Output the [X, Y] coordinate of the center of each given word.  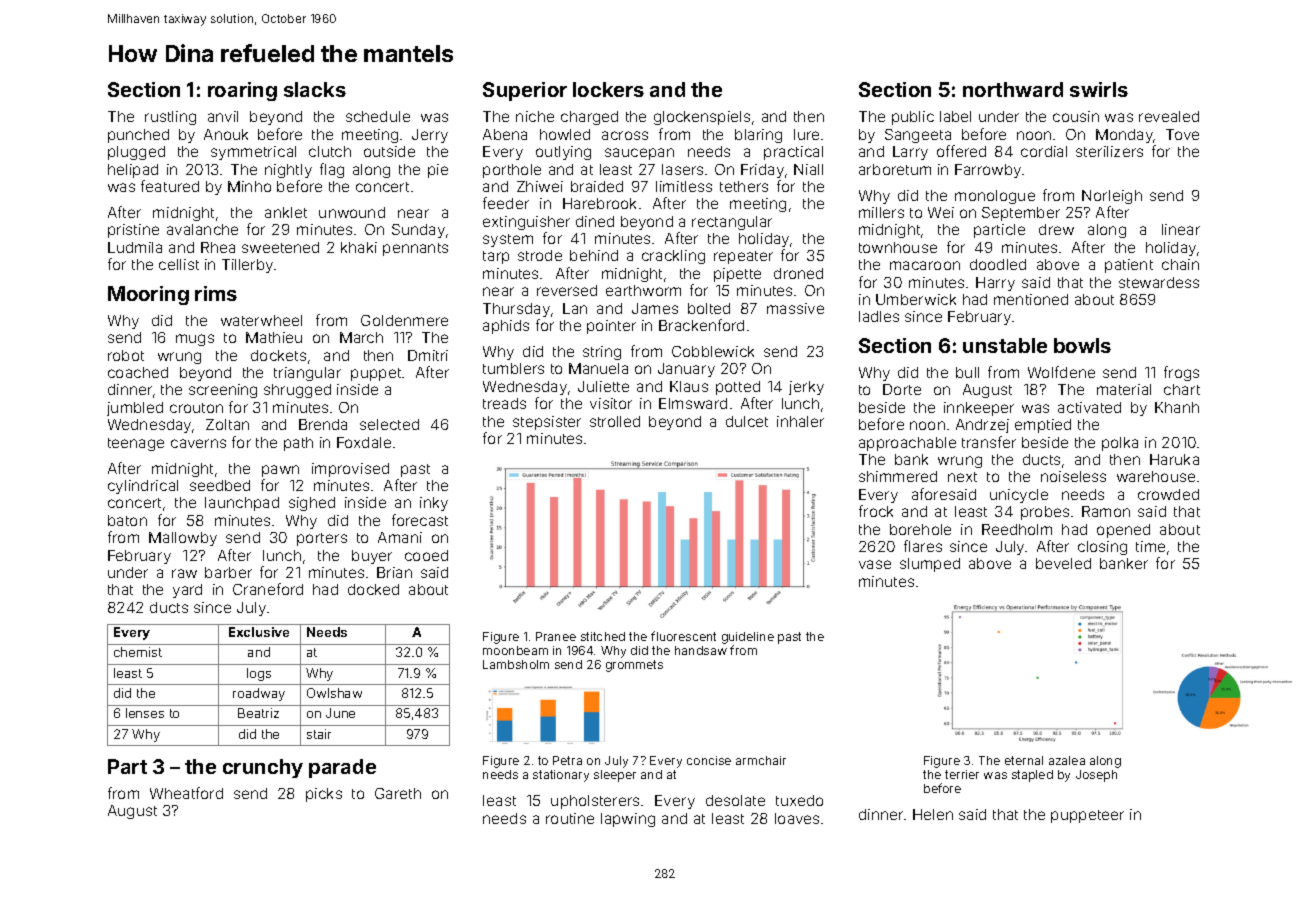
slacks [315, 89]
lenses [145, 713]
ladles [879, 316]
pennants [415, 249]
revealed [1169, 116]
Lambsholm [516, 664]
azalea [1067, 760]
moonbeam [515, 650]
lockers [608, 89]
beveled [1063, 563]
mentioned [1031, 299]
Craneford [268, 589]
